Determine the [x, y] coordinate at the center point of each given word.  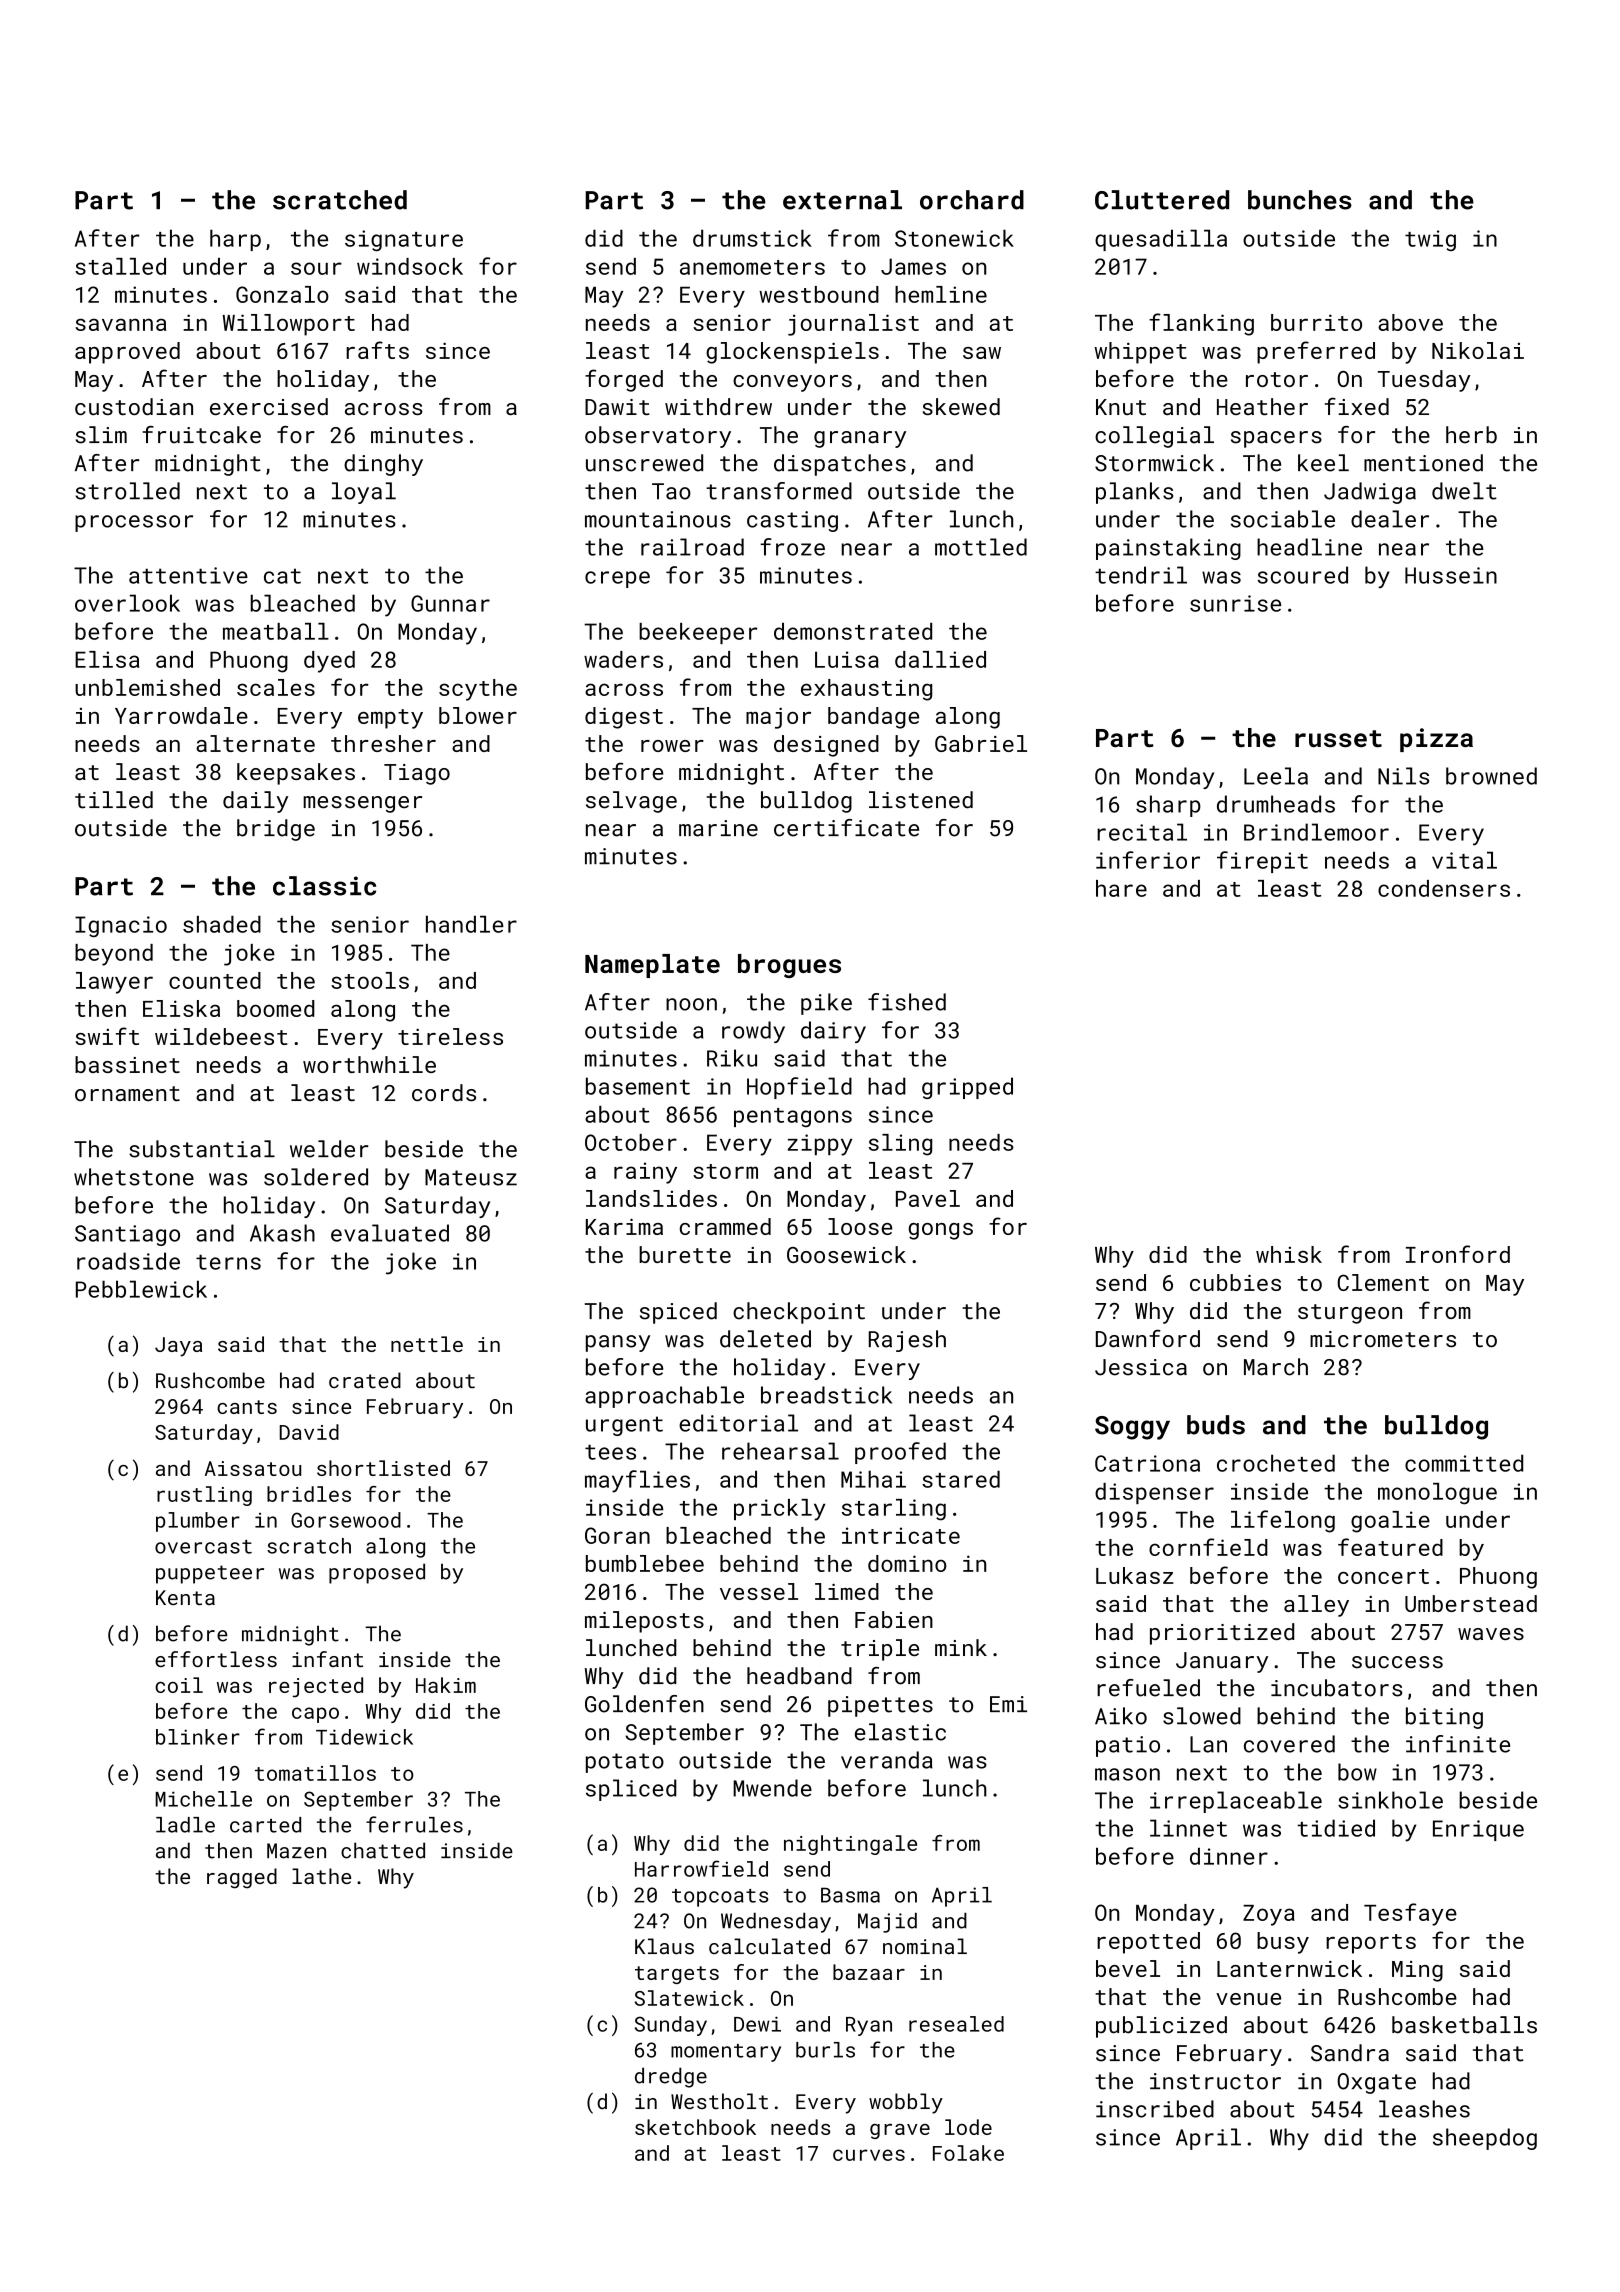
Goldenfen [644, 1704]
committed [1464, 1463]
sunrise [1235, 603]
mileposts [644, 1622]
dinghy [383, 465]
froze [792, 547]
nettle [427, 1344]
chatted [383, 1850]
